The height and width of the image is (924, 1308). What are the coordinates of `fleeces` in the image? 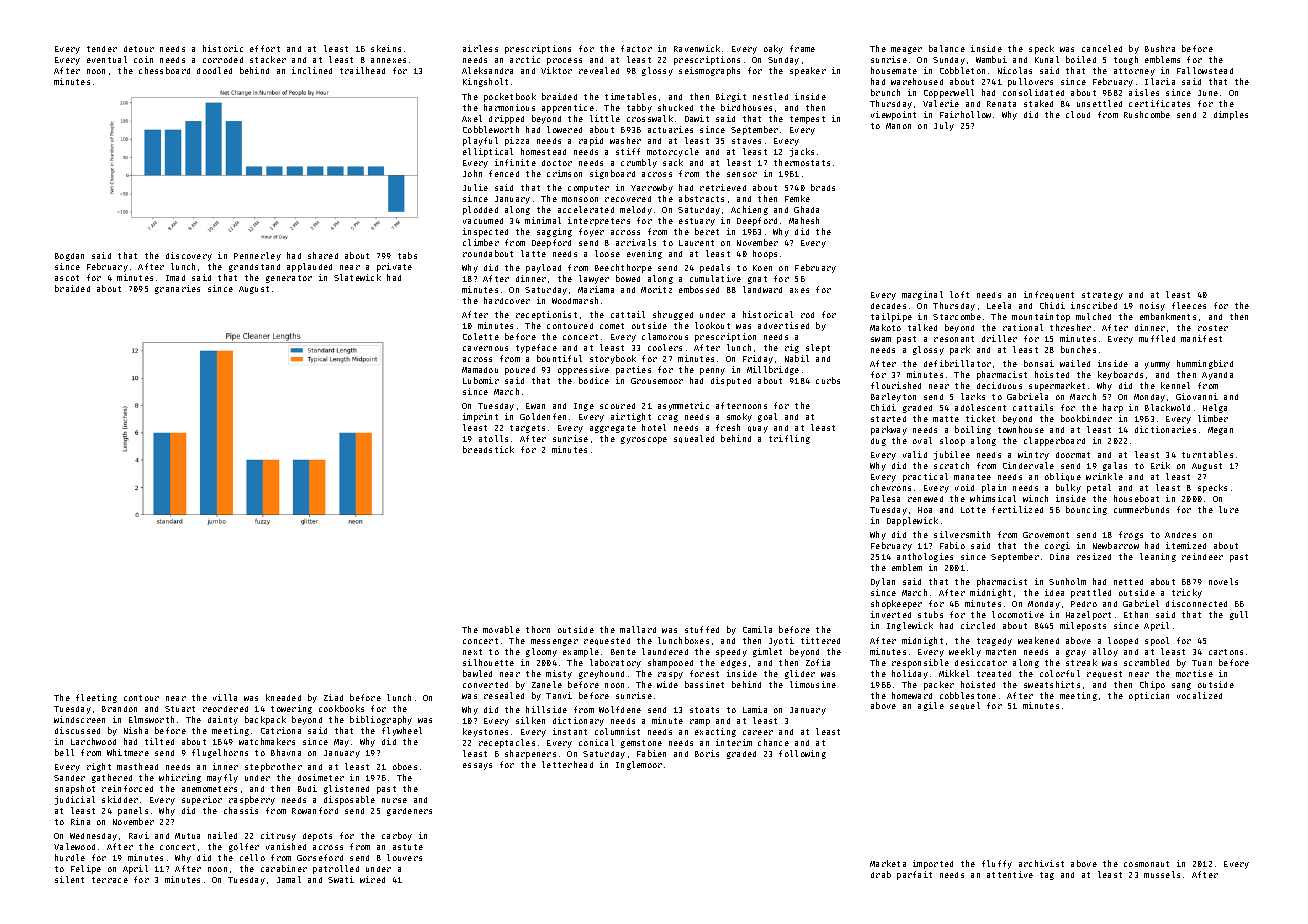 It's located at (1189, 305).
